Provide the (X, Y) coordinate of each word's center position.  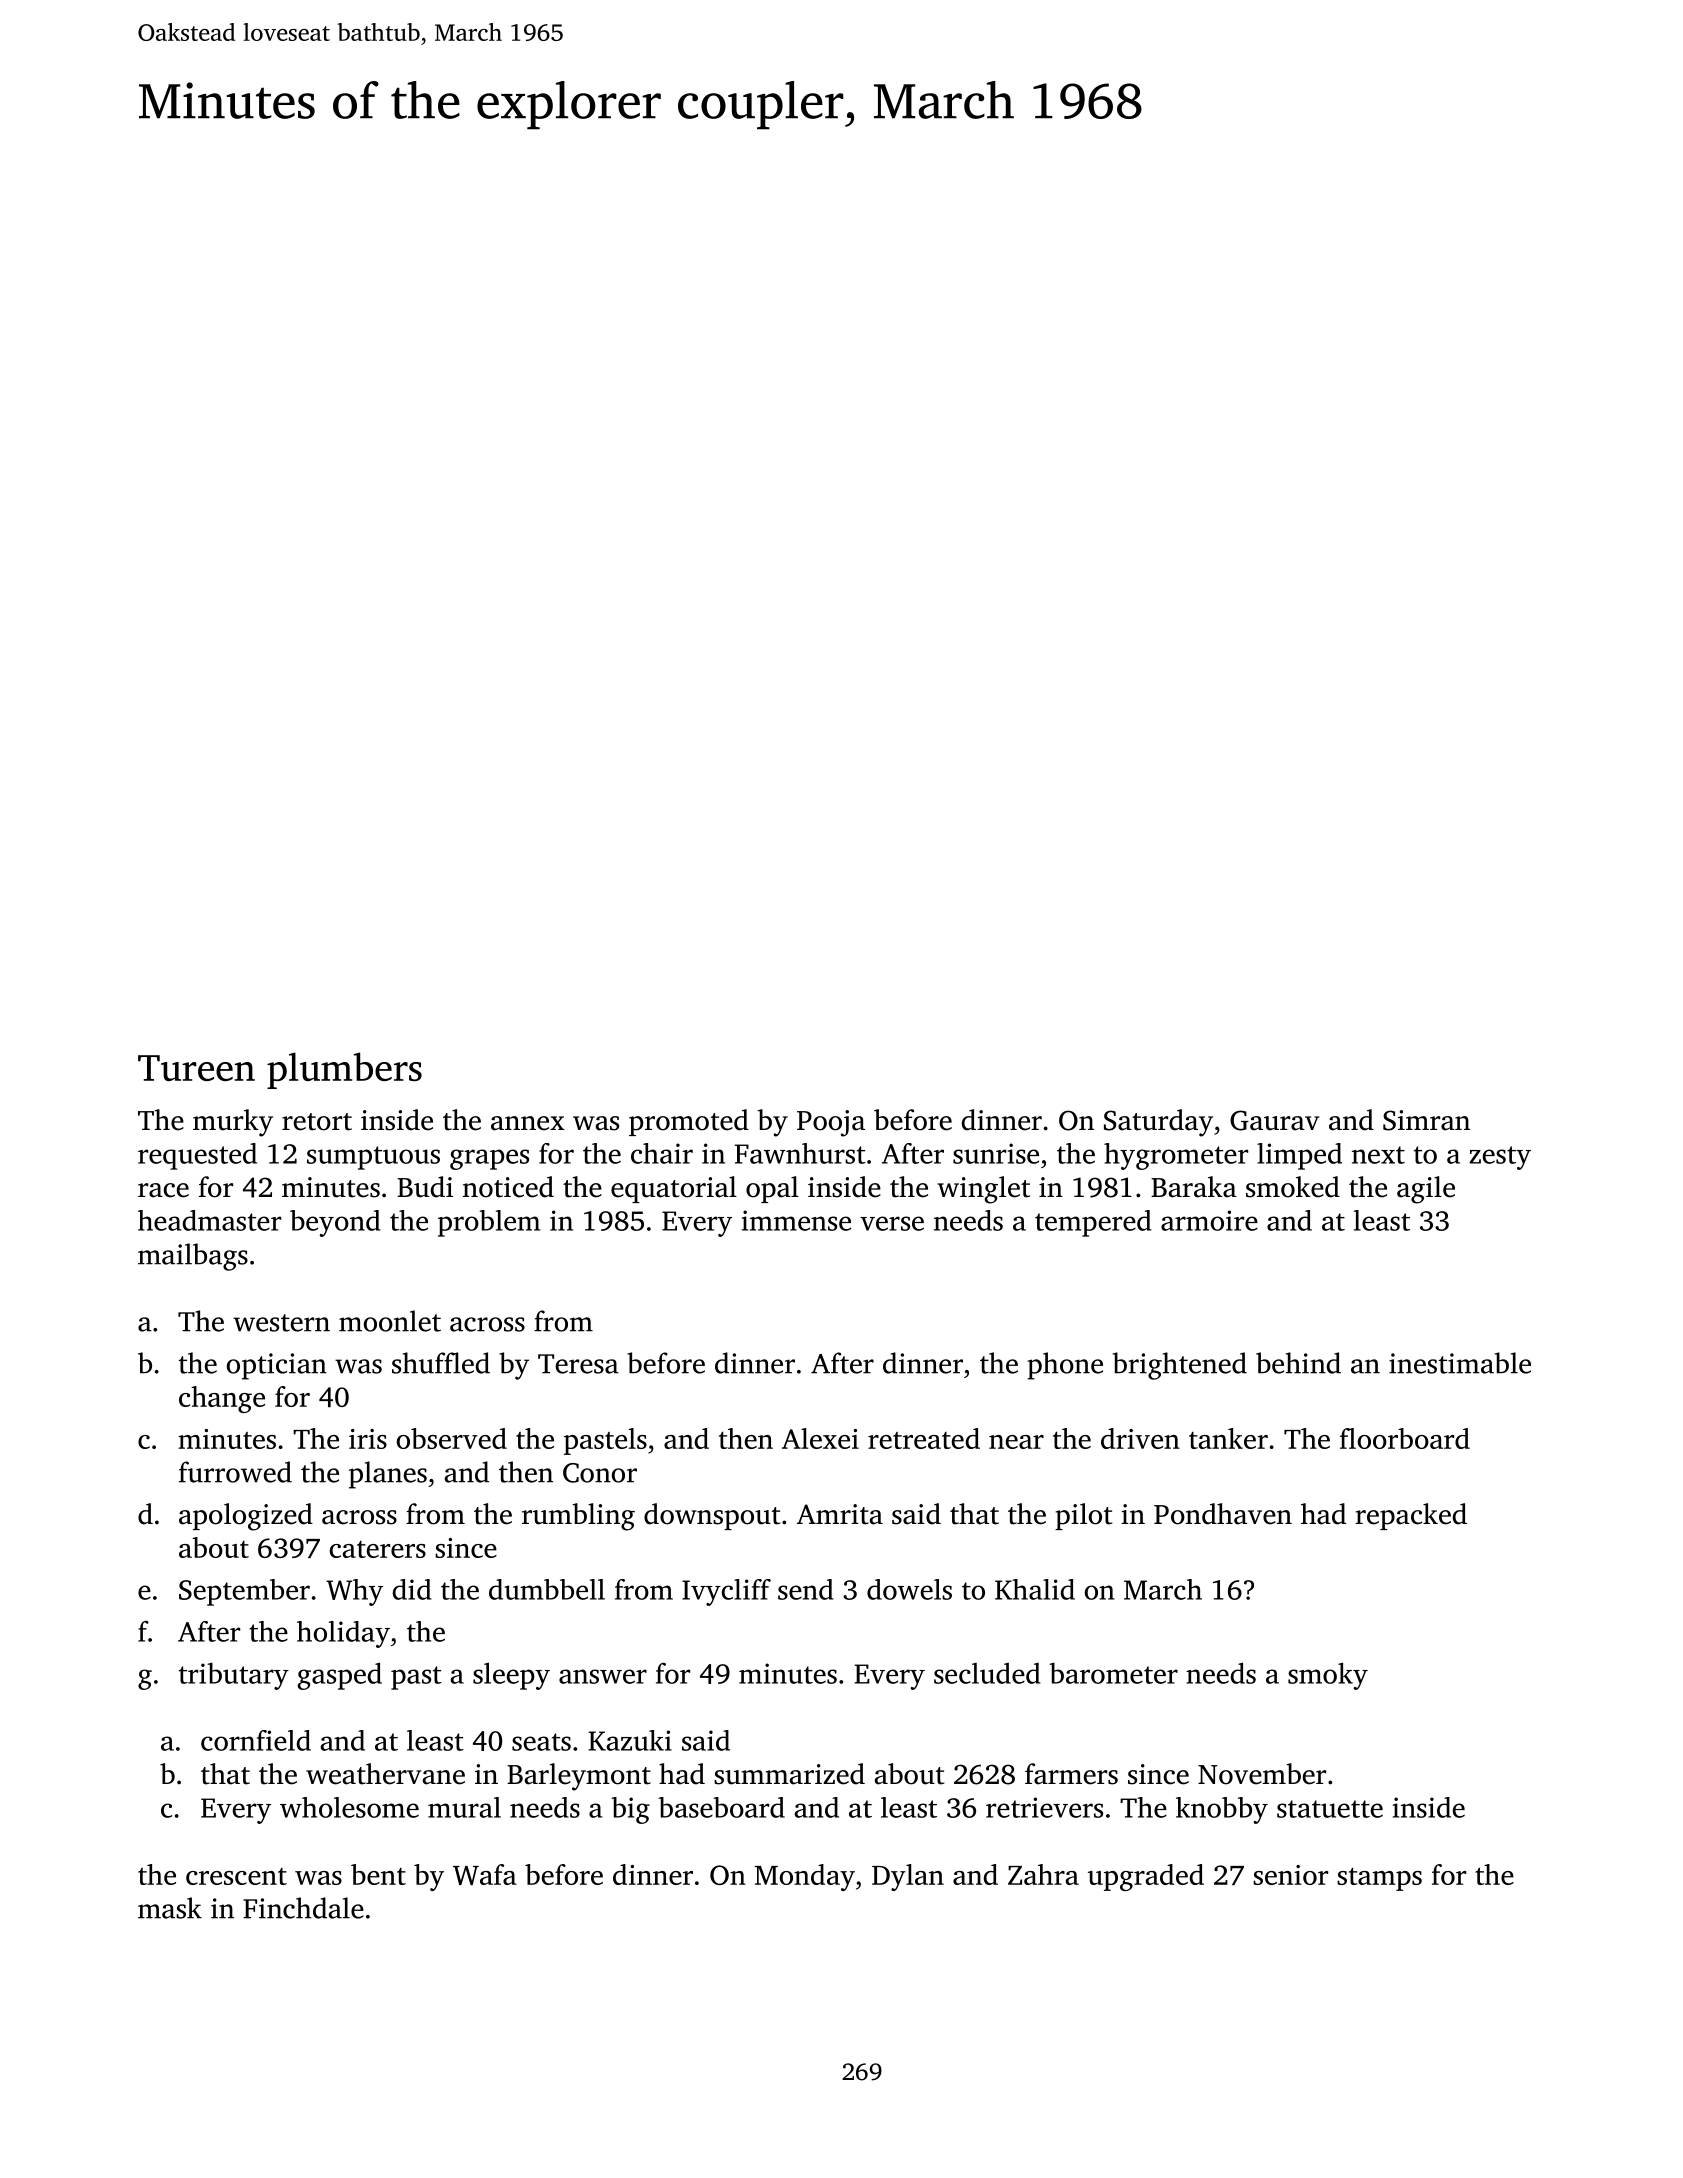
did (412, 1589)
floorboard (1405, 1438)
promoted (689, 1122)
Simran (1426, 1120)
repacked (1411, 1516)
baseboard (721, 1807)
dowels (909, 1589)
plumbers (344, 1070)
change (222, 1399)
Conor (600, 1473)
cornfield (256, 1740)
